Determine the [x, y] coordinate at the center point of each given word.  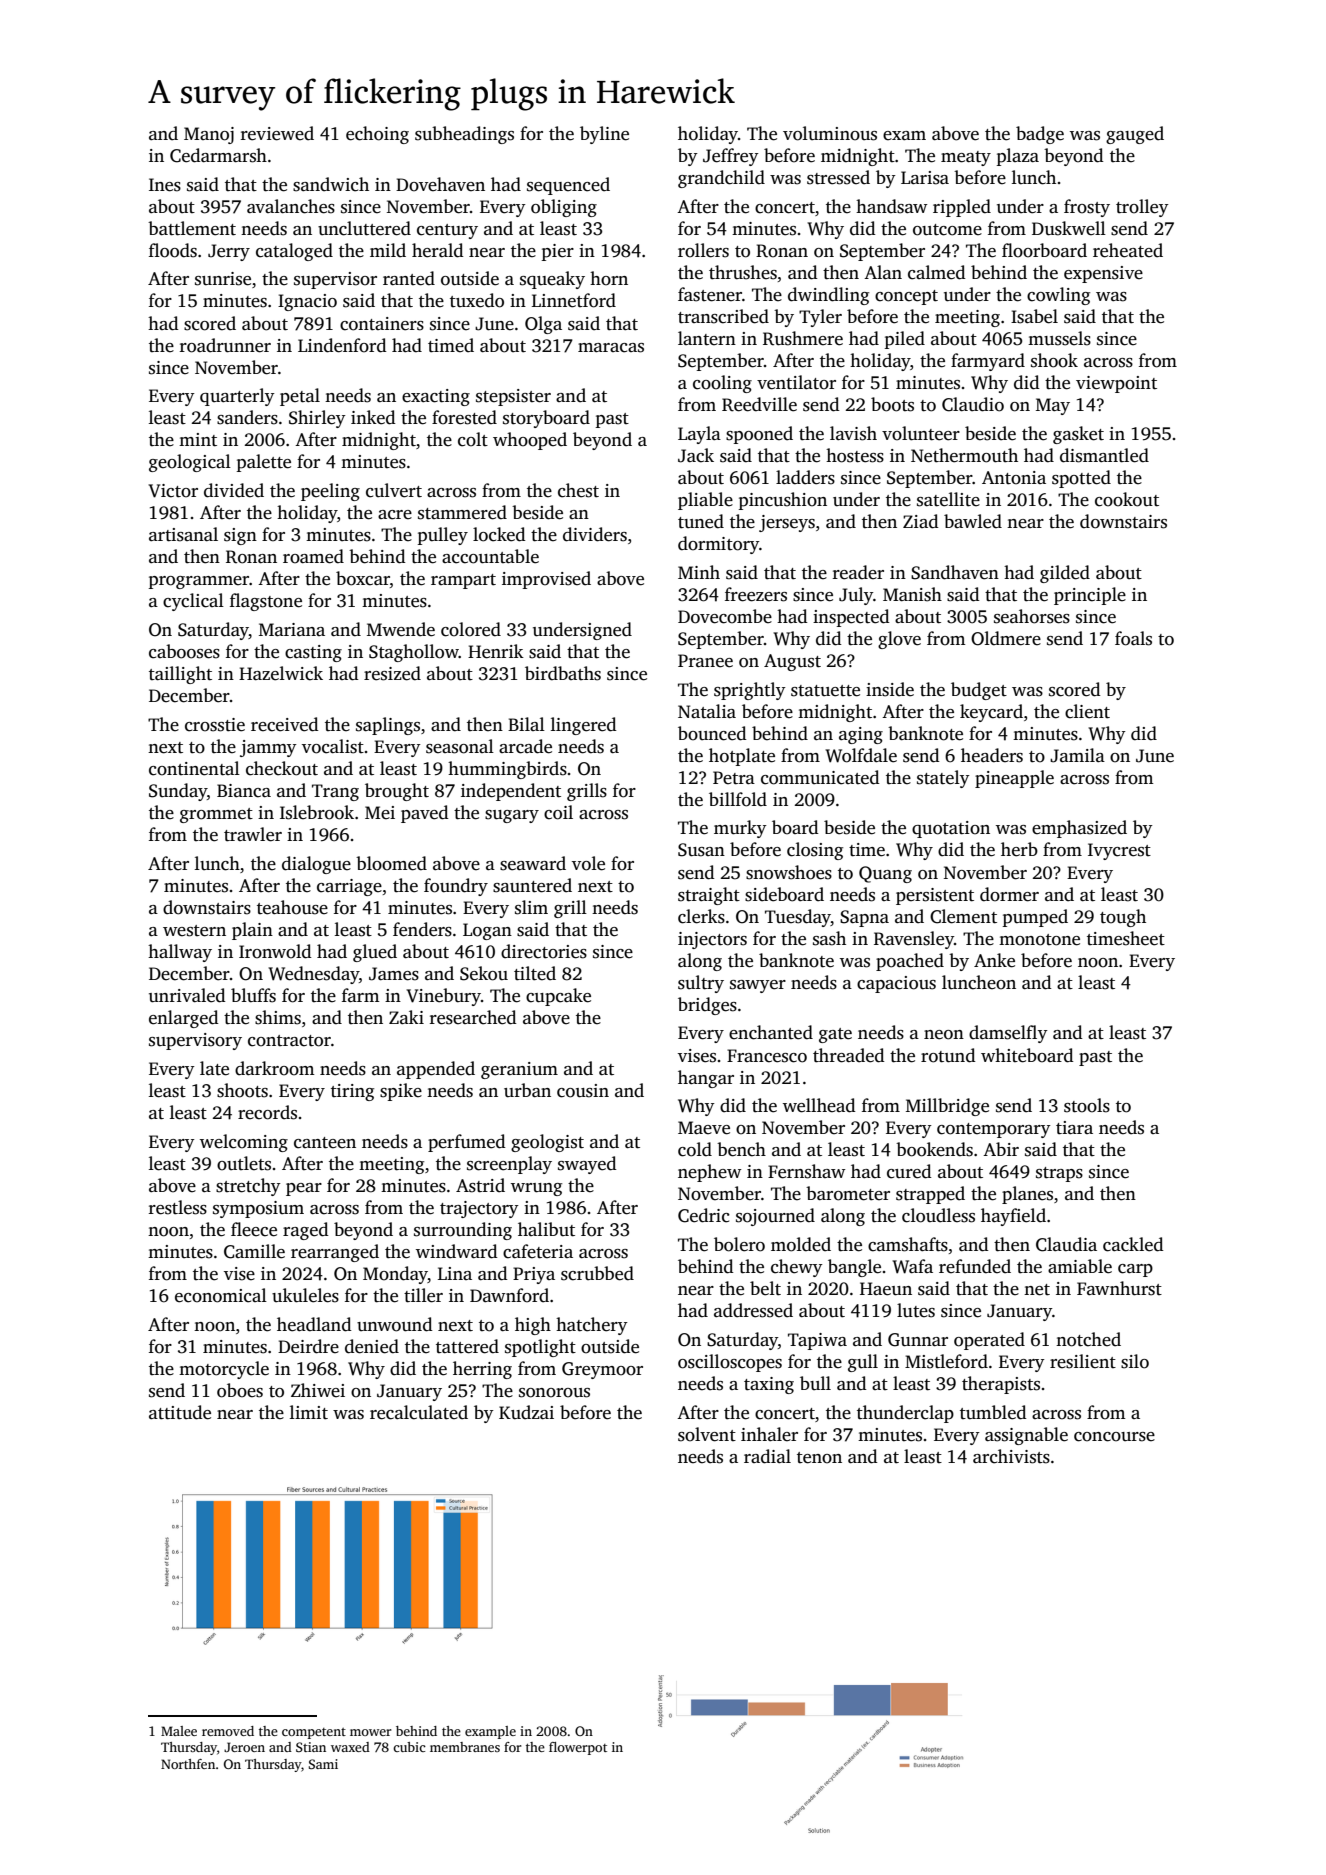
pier [558, 252]
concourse [1114, 1437]
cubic [409, 1747]
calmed [937, 272]
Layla [699, 435]
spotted [1081, 479]
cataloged [294, 252]
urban [527, 1090]
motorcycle [224, 1370]
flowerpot [578, 1748]
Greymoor [602, 1370]
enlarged [184, 1019]
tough [1123, 918]
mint [198, 440]
